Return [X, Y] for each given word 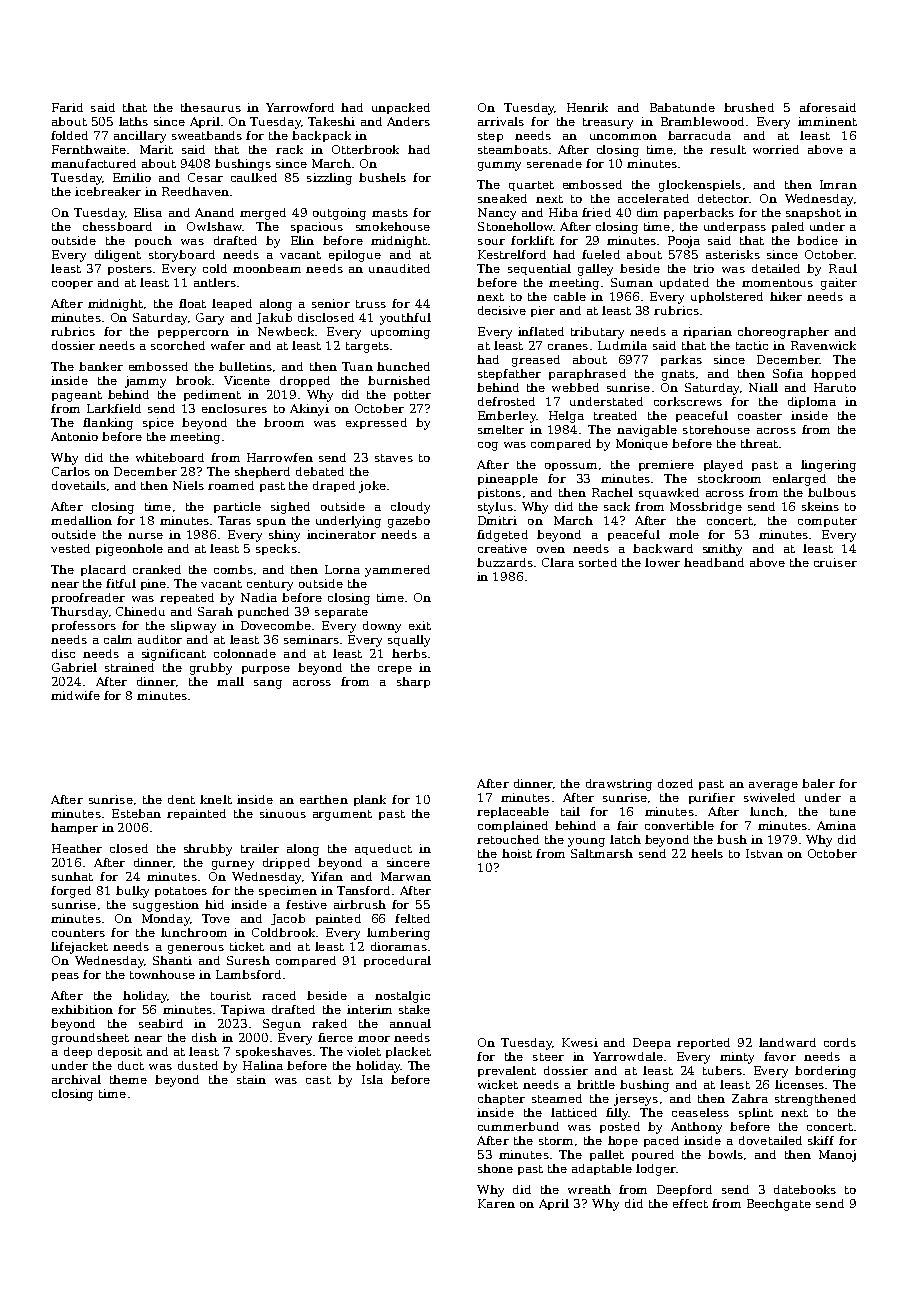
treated [615, 415]
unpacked [401, 108]
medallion [81, 520]
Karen [496, 1203]
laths [133, 121]
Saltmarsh [602, 853]
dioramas [399, 946]
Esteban [136, 813]
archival [76, 1079]
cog [488, 446]
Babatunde [682, 107]
